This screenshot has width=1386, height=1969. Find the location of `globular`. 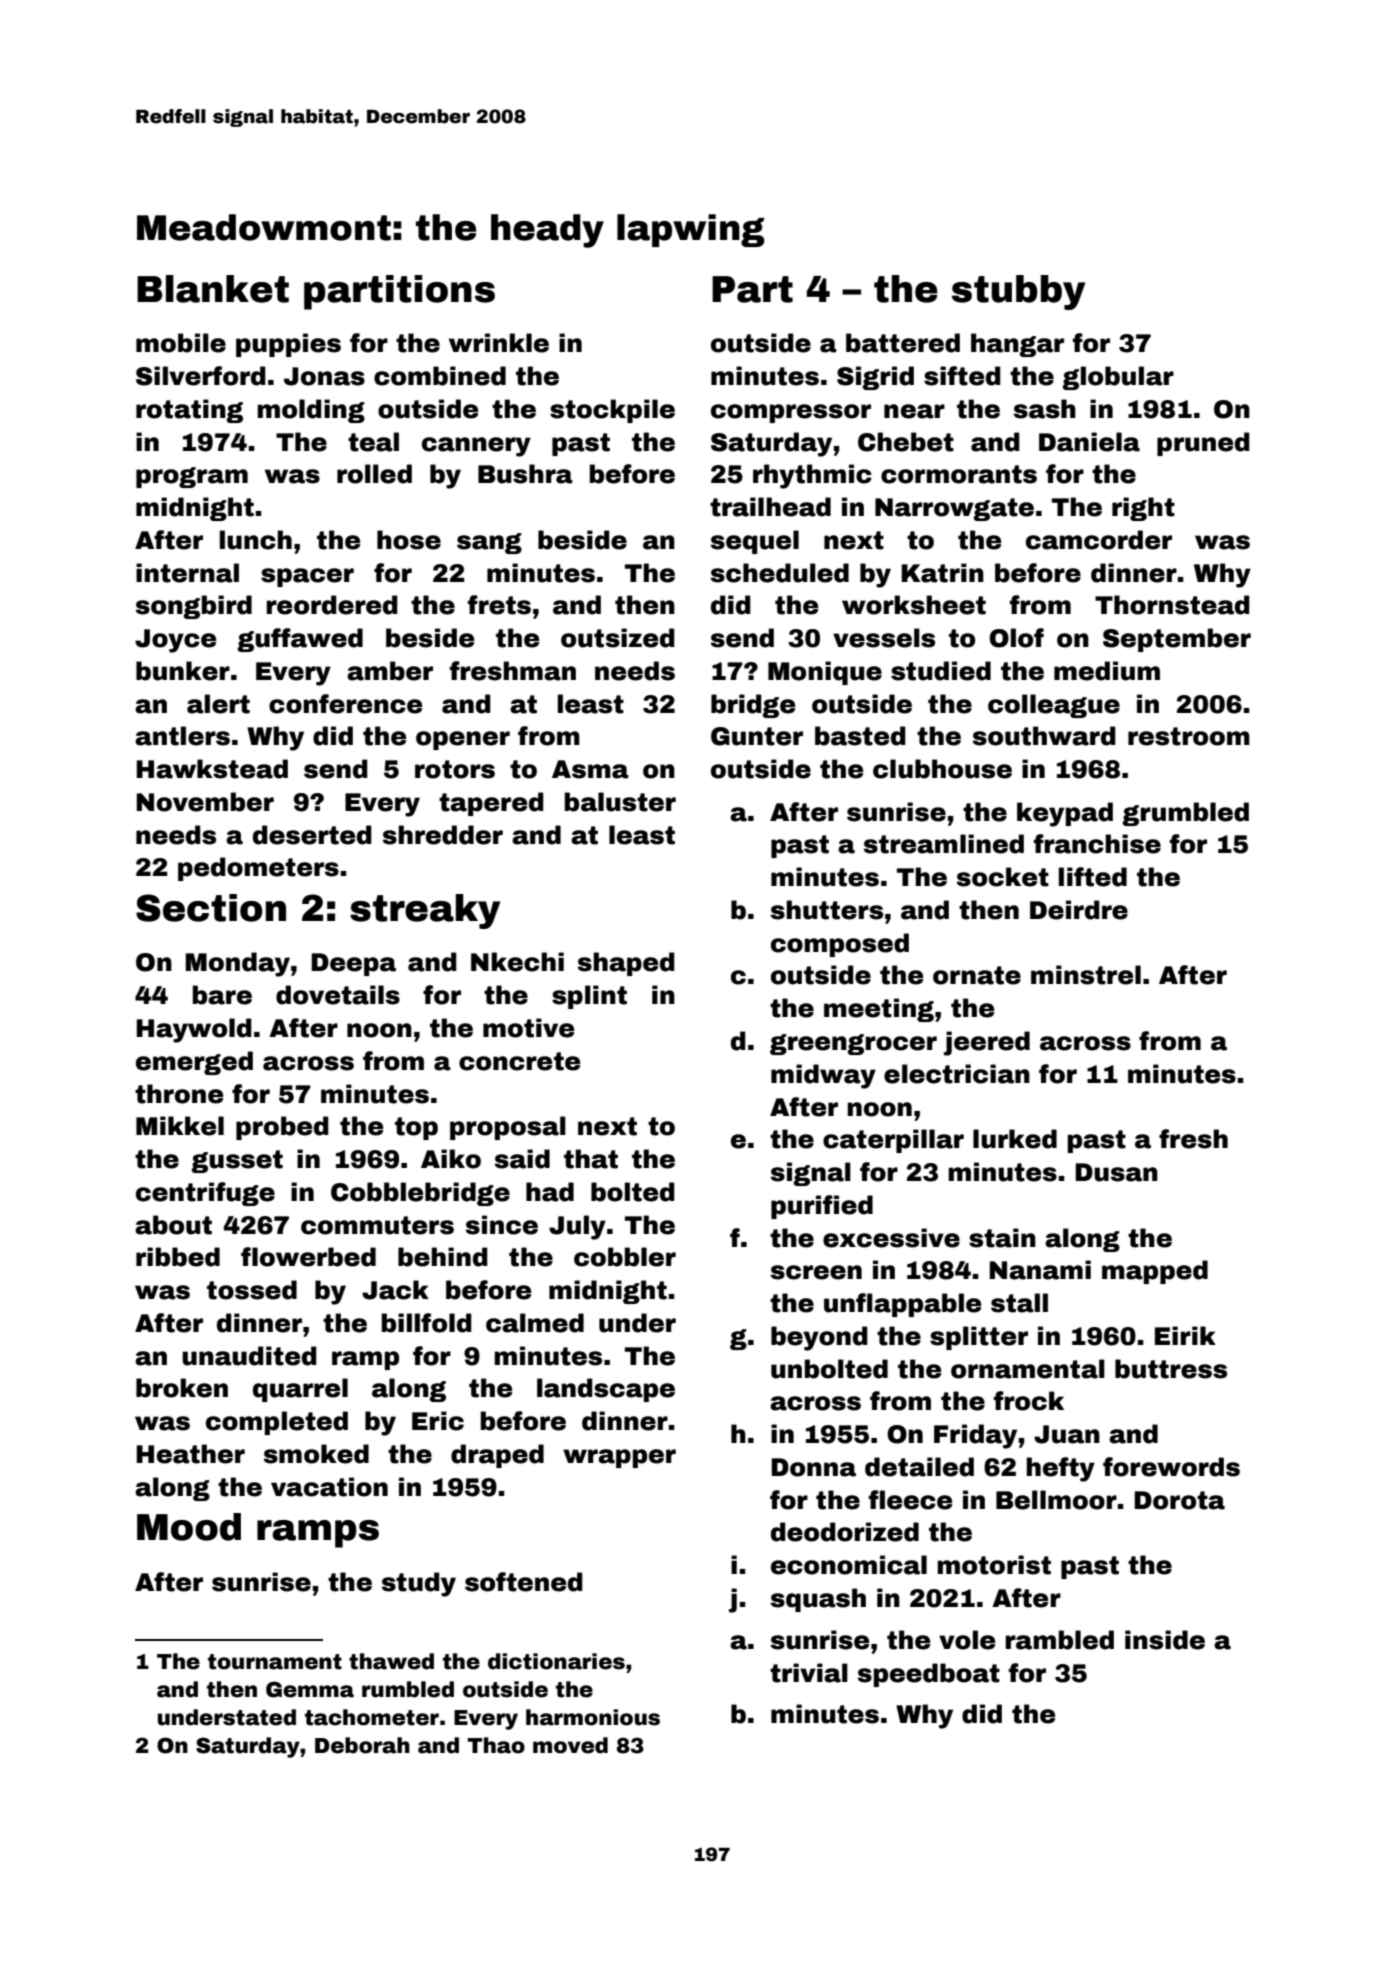

globular is located at coordinates (1118, 378).
